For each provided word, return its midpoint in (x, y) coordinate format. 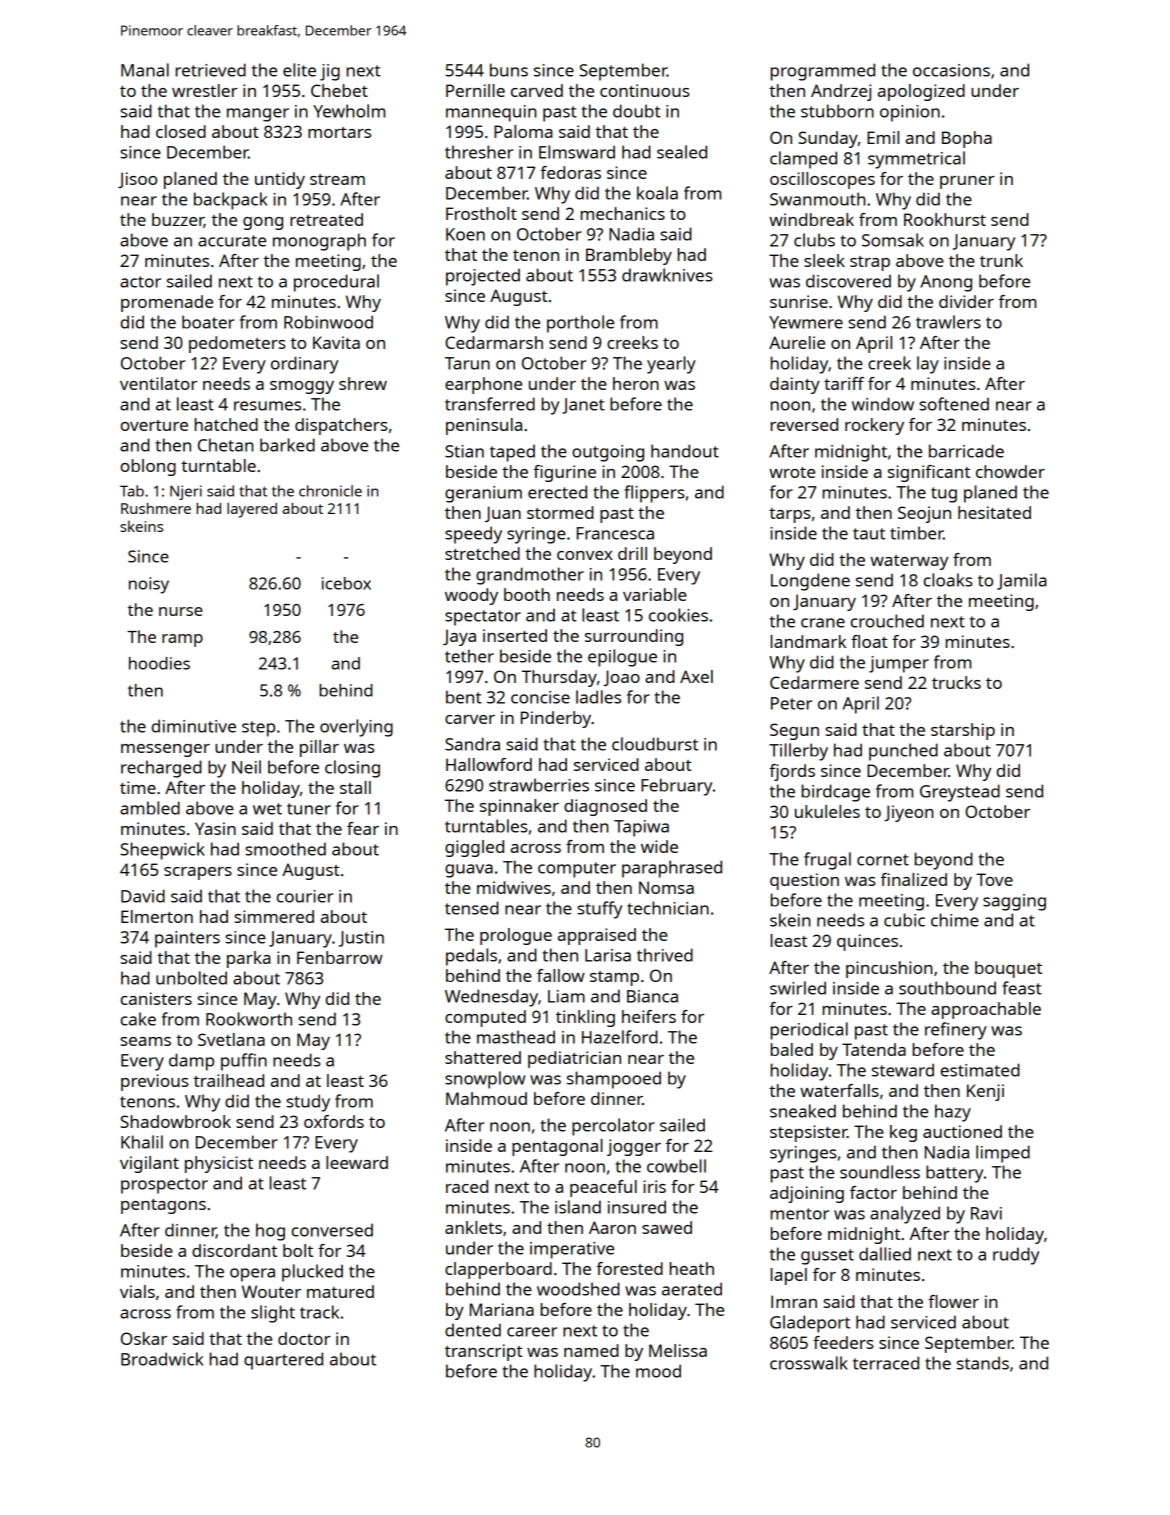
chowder (1010, 471)
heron (636, 383)
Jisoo (137, 180)
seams (145, 1041)
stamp (614, 978)
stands (983, 1363)
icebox (346, 583)
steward (903, 1070)
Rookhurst (945, 219)
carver (470, 719)
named (591, 1350)
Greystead (960, 793)
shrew (363, 383)
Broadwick (162, 1359)
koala (657, 193)
